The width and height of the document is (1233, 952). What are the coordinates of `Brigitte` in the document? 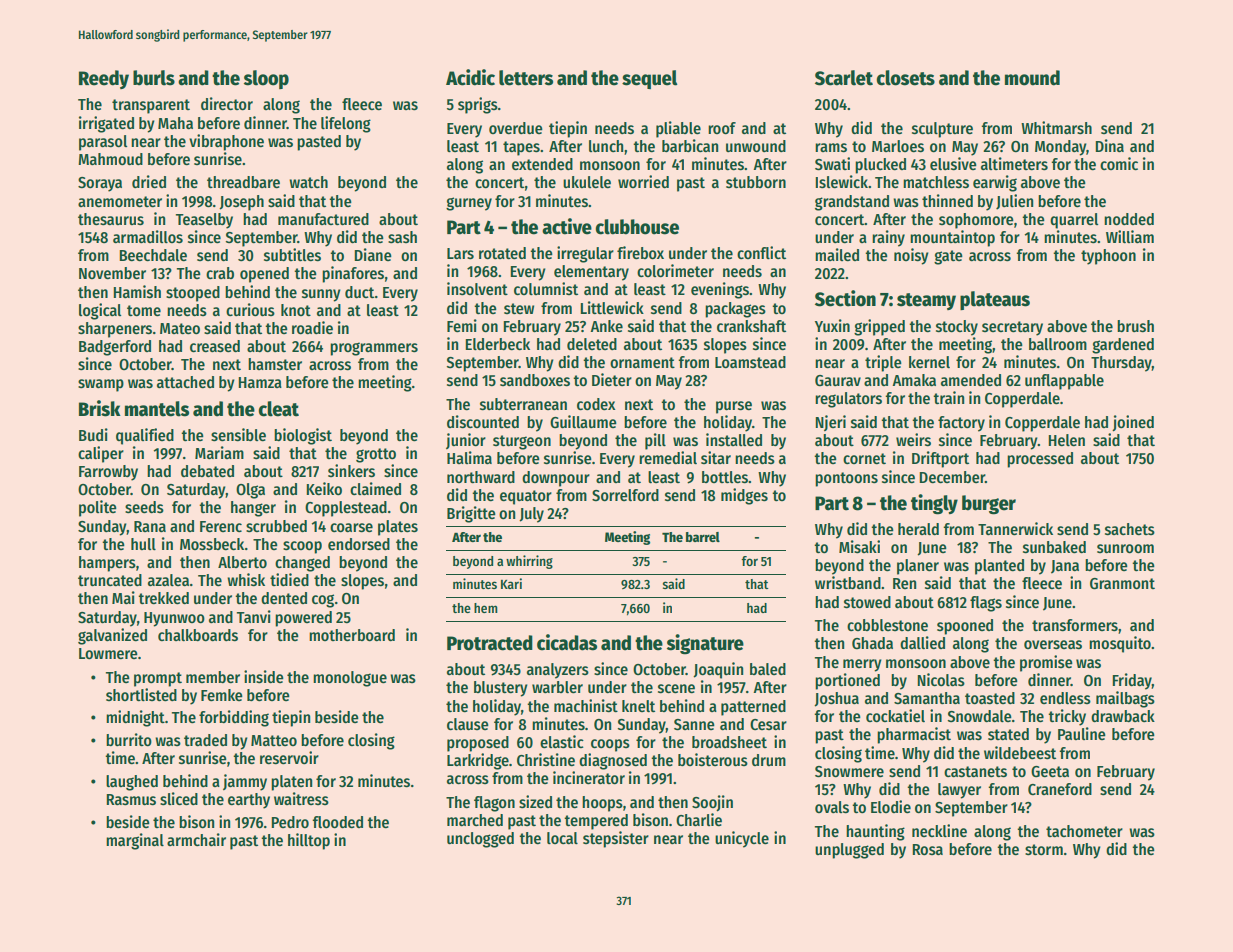 It's located at (471, 514).
